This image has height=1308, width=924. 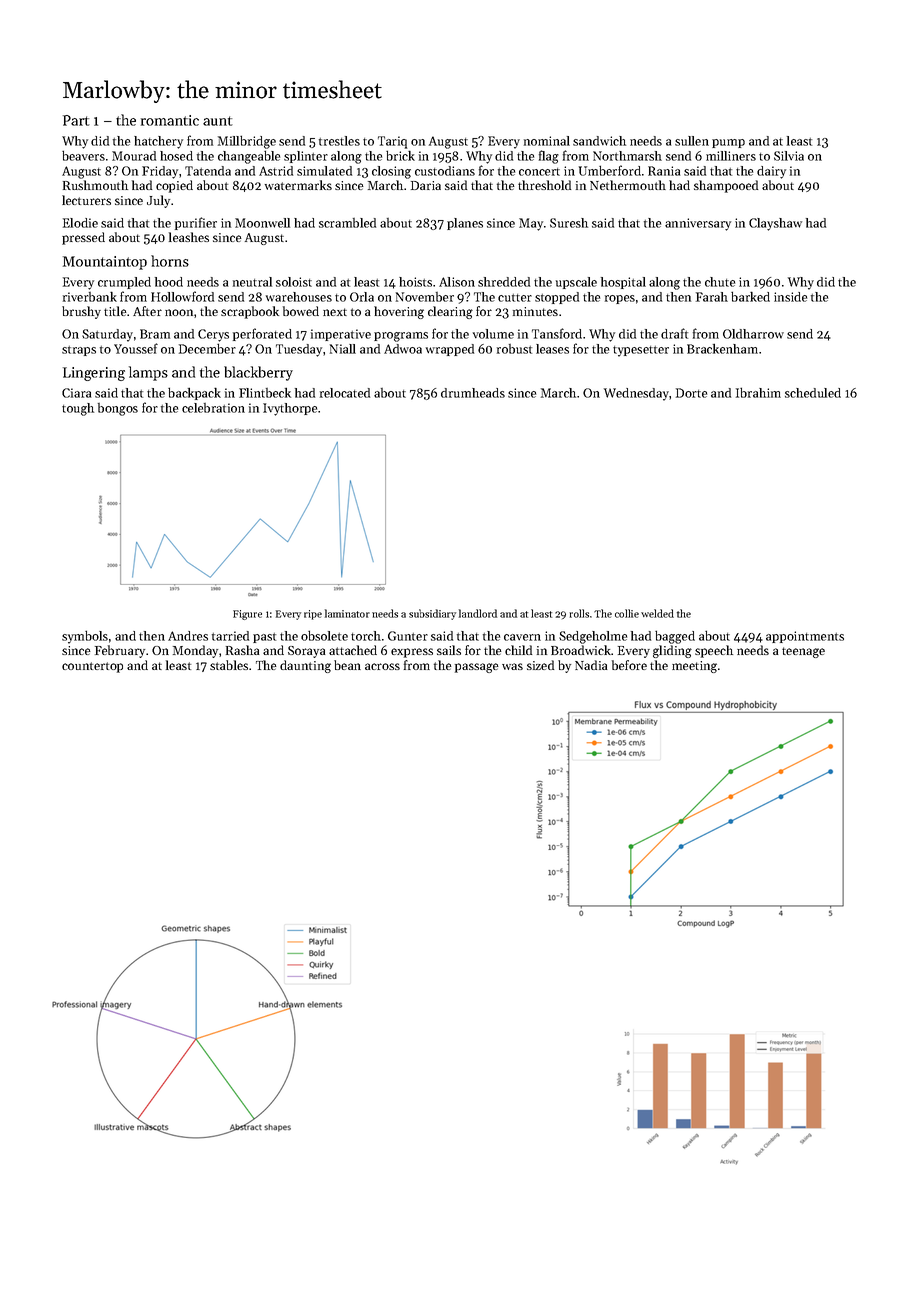 What do you see at coordinates (174, 186) in the image?
I see `copied` at bounding box center [174, 186].
